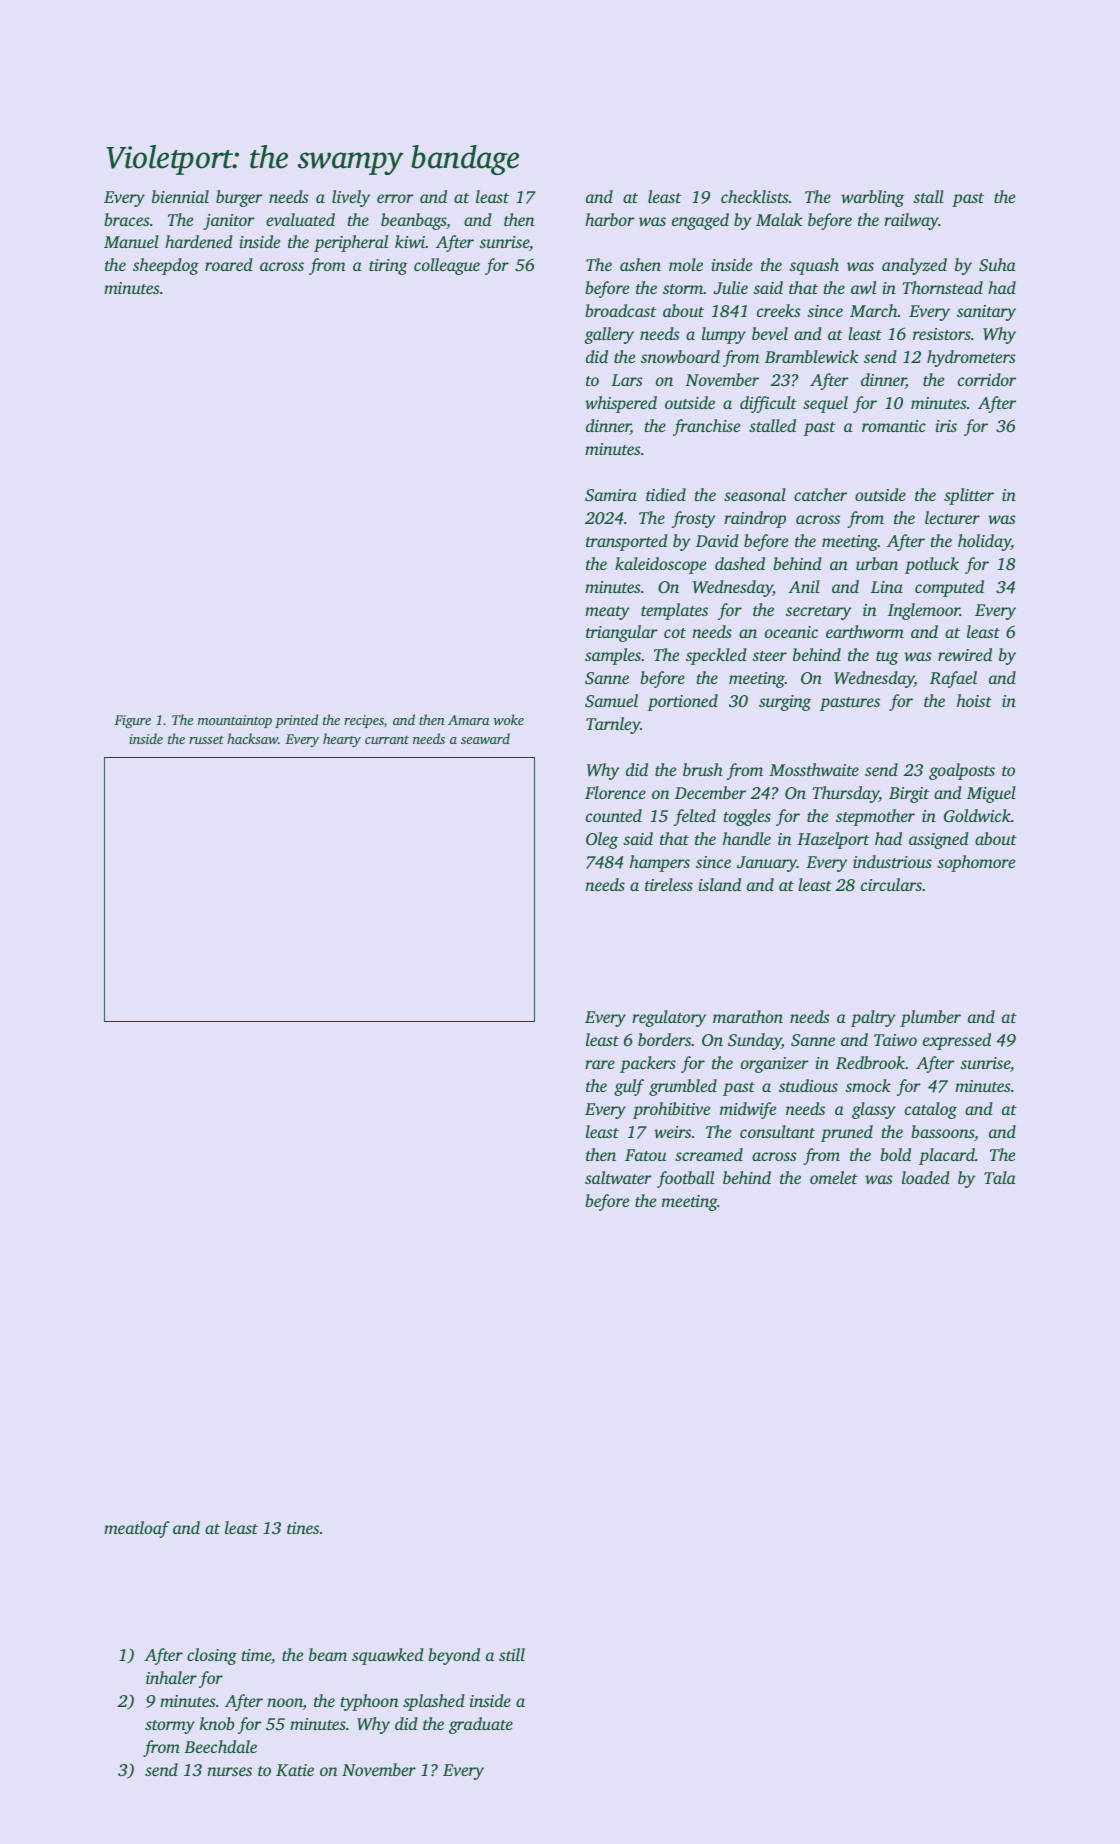  Describe the element at coordinates (252, 738) in the image. I see `hacksaw` at that location.
